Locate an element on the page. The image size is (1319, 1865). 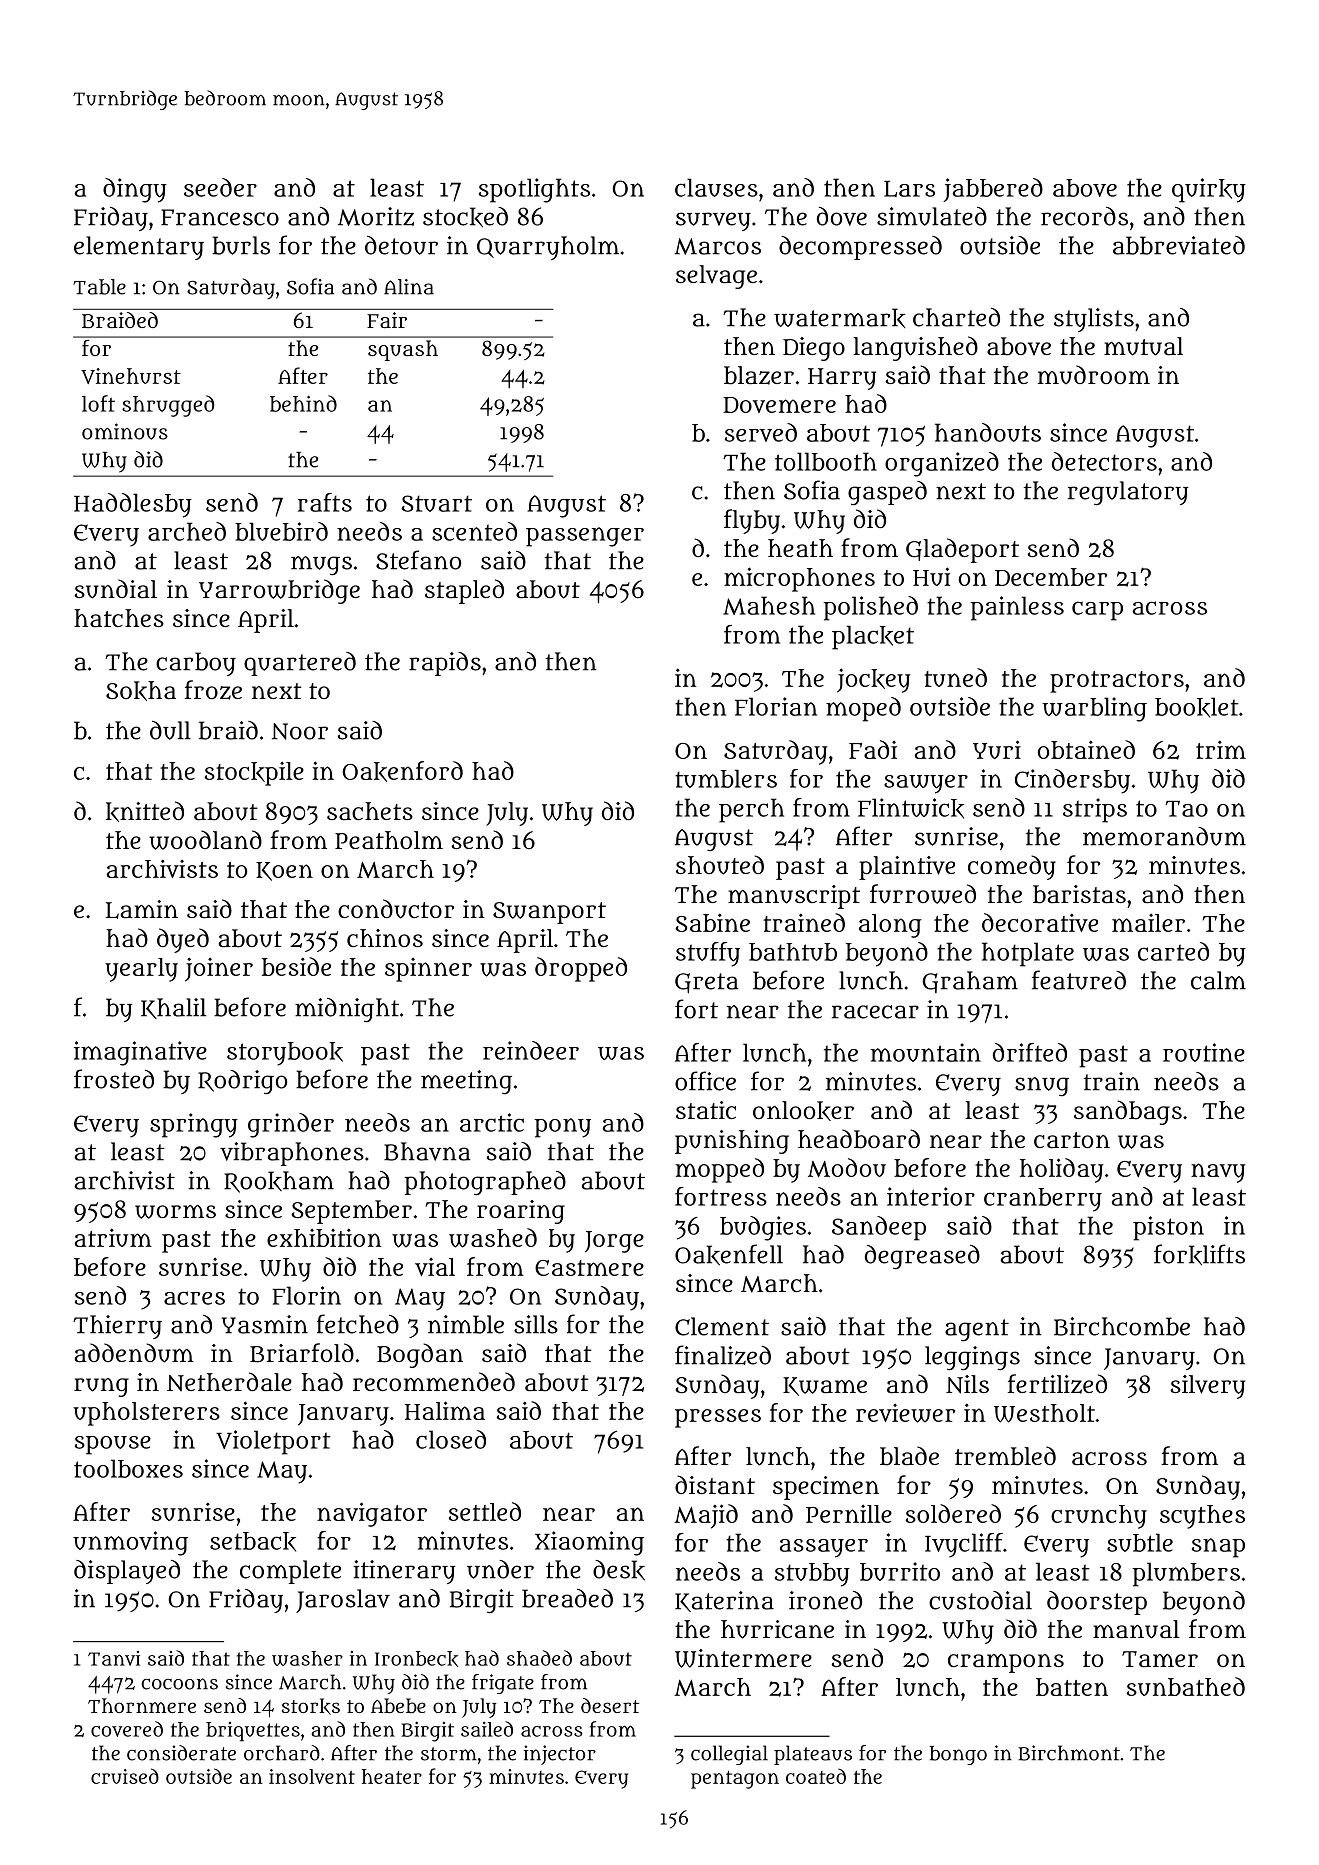
Tanvi is located at coordinates (114, 1658).
